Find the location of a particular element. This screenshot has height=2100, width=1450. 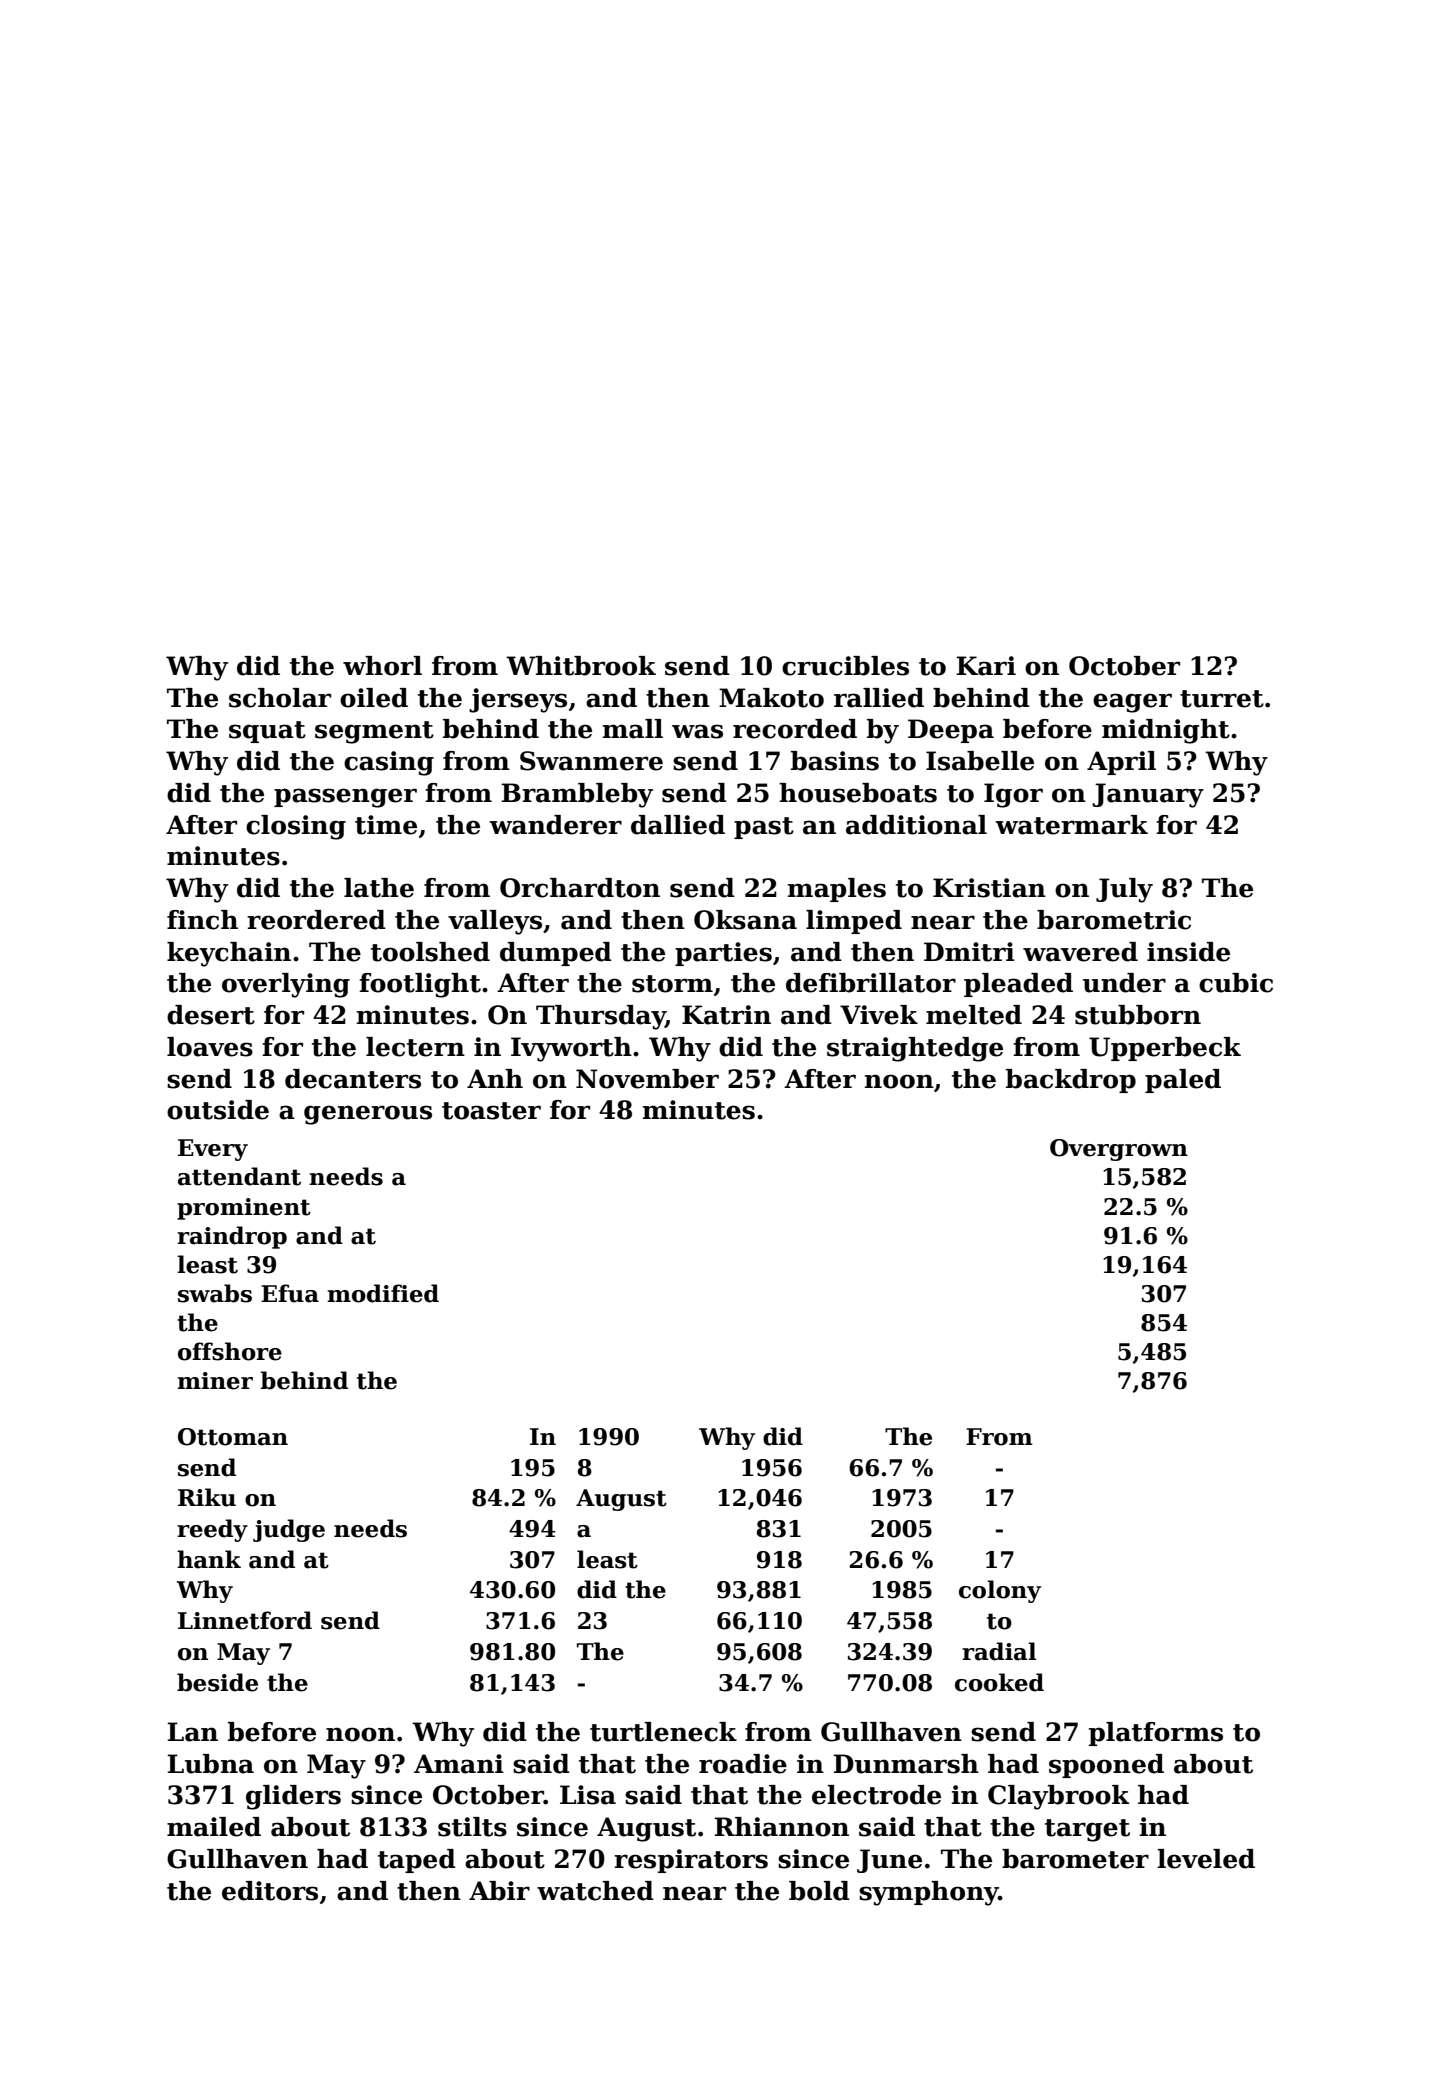

toaster is located at coordinates (491, 1111).
